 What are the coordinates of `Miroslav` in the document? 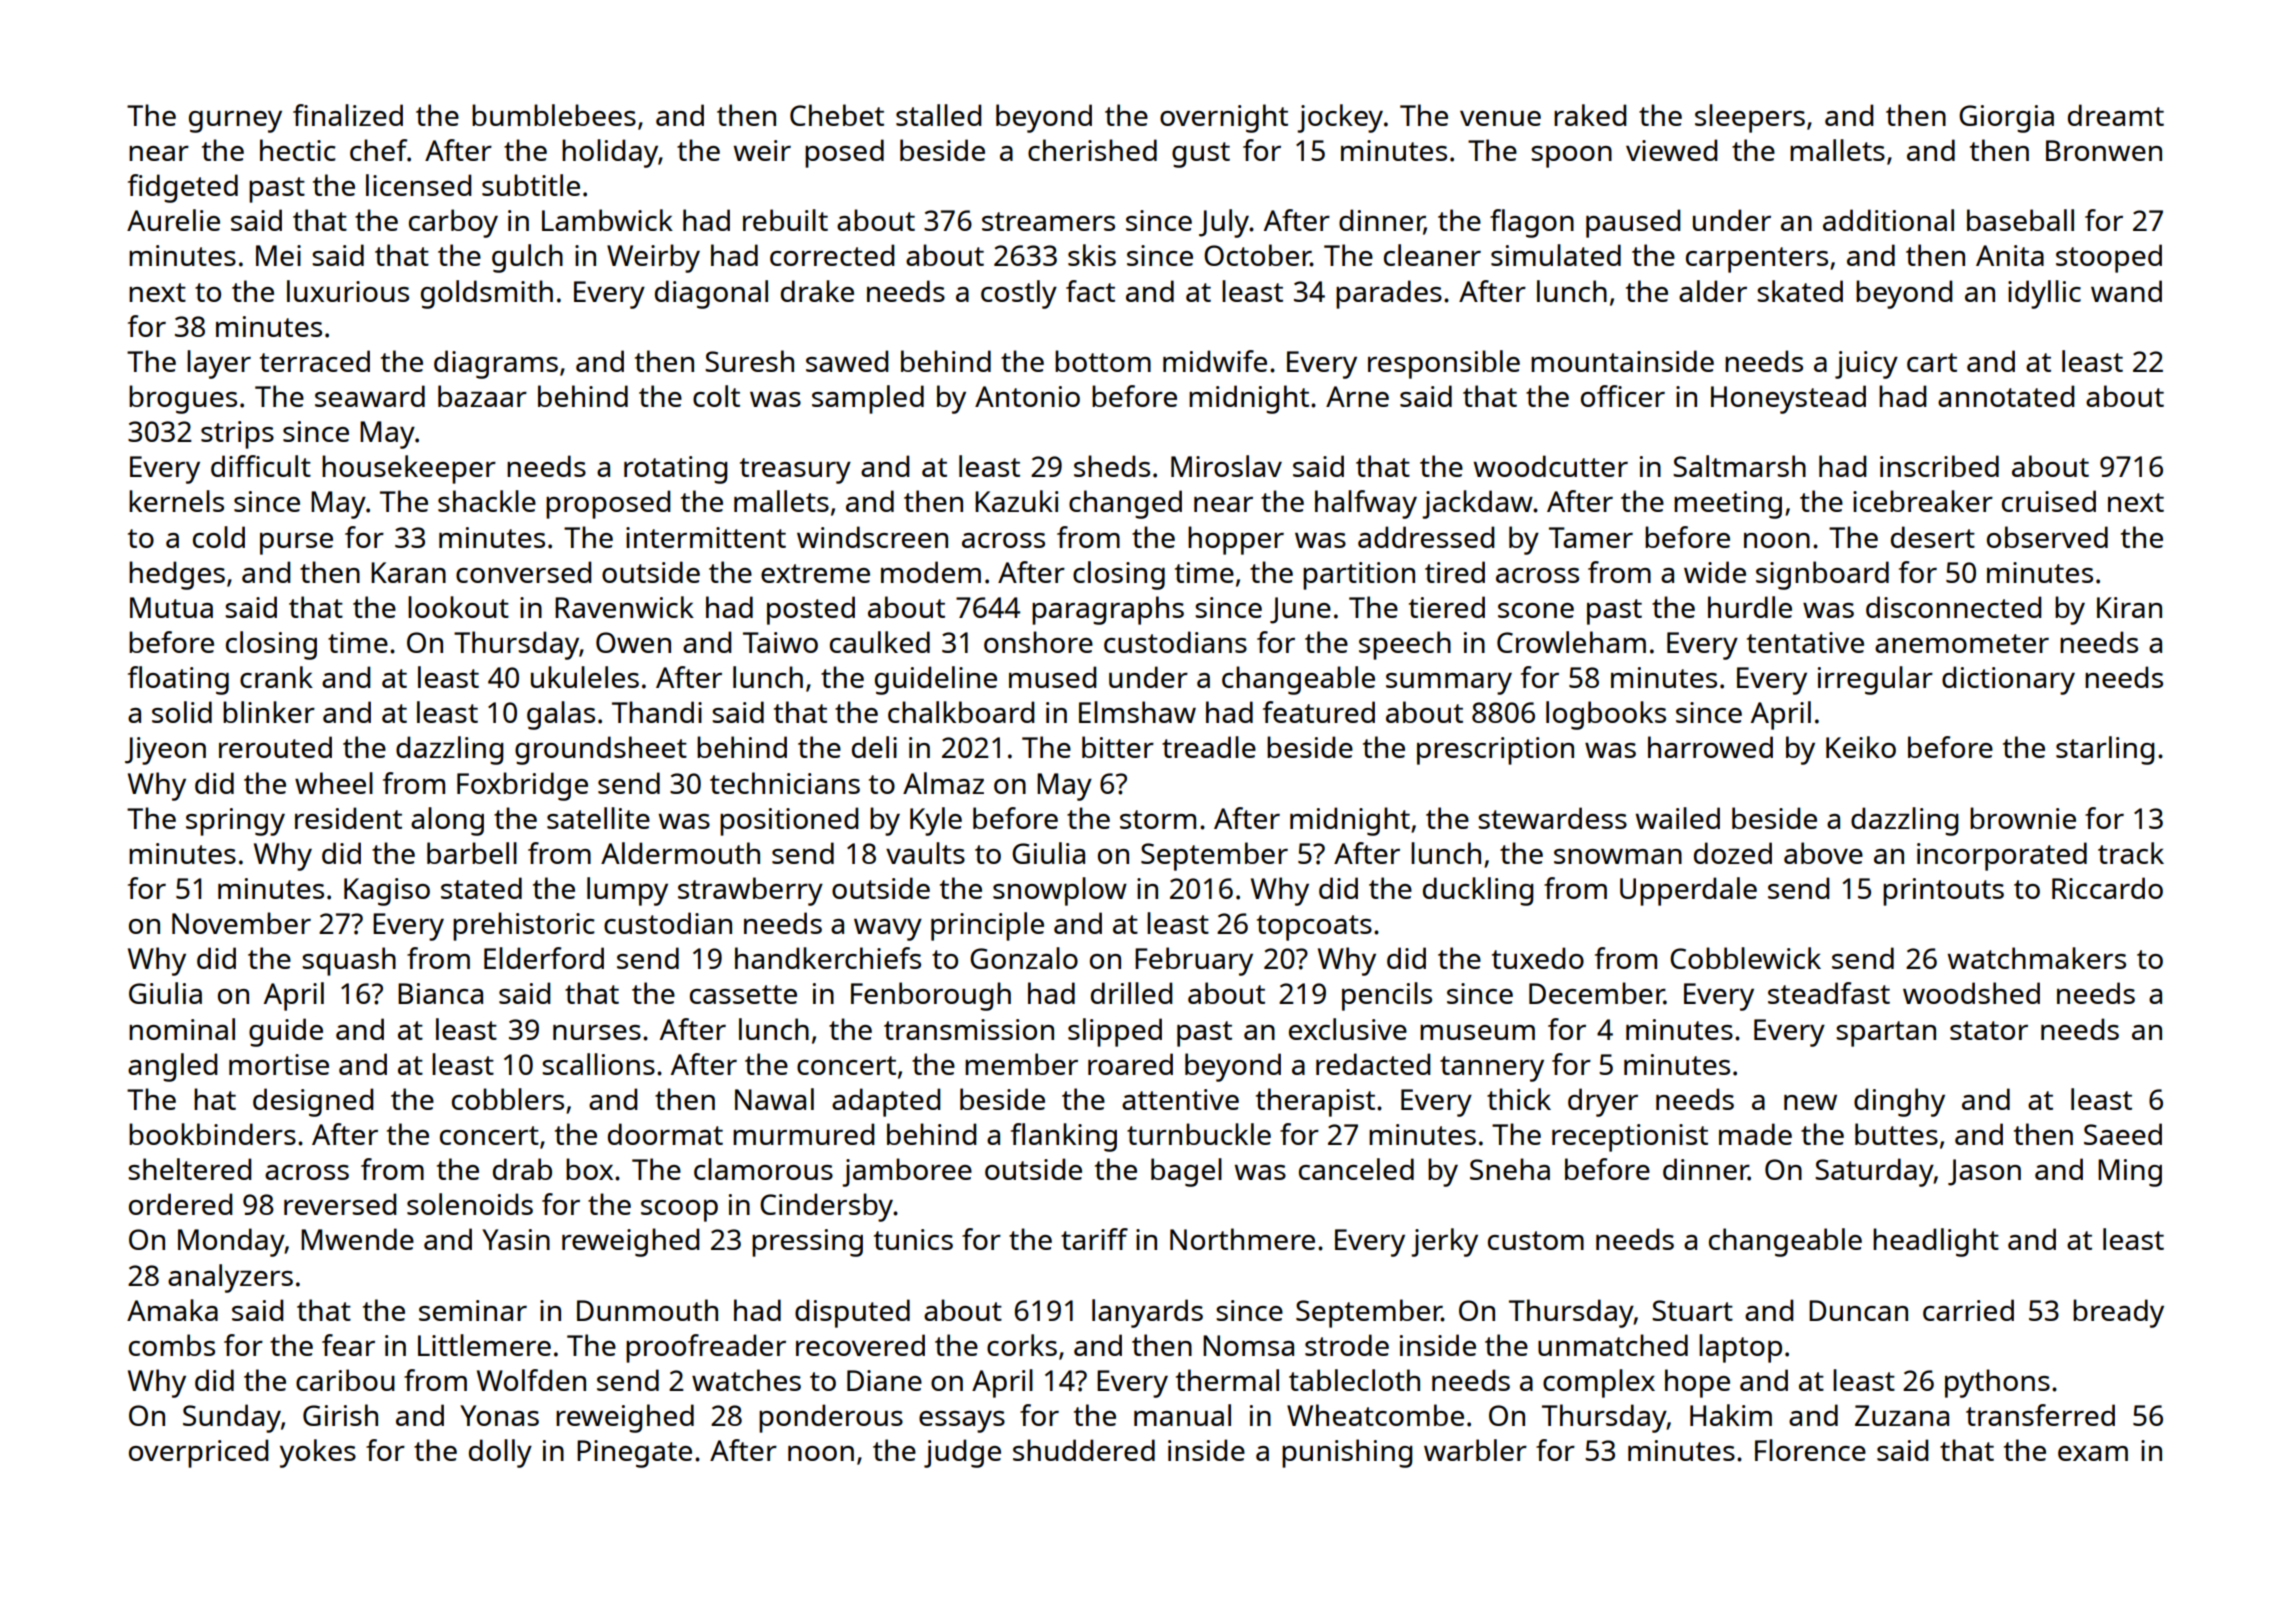 It's located at (1226, 466).
